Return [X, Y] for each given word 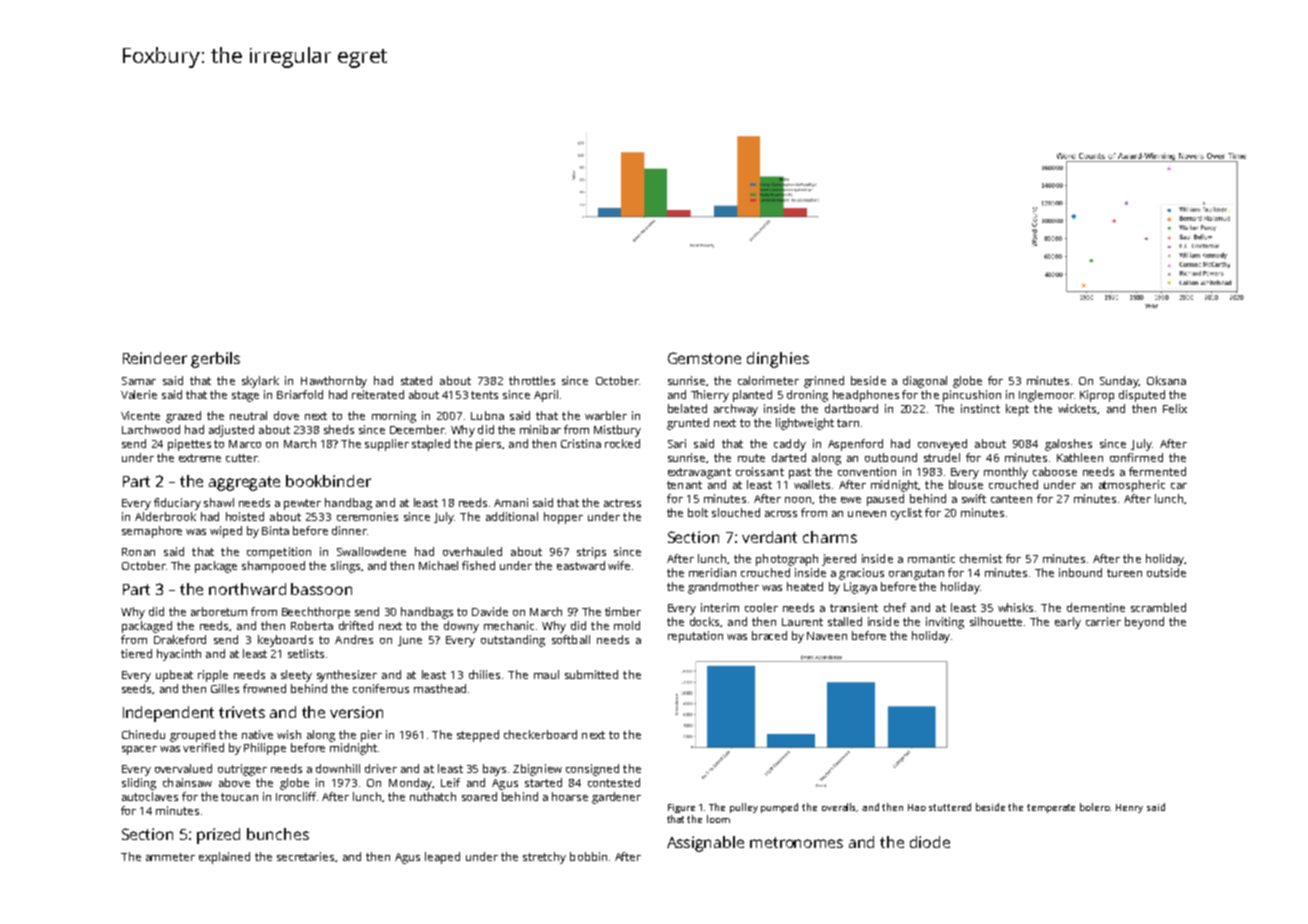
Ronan [138, 552]
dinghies [778, 360]
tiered [136, 653]
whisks [1015, 607]
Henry [1129, 808]
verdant [769, 537]
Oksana [1166, 380]
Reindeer [155, 358]
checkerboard [540, 734]
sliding [139, 784]
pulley [744, 808]
